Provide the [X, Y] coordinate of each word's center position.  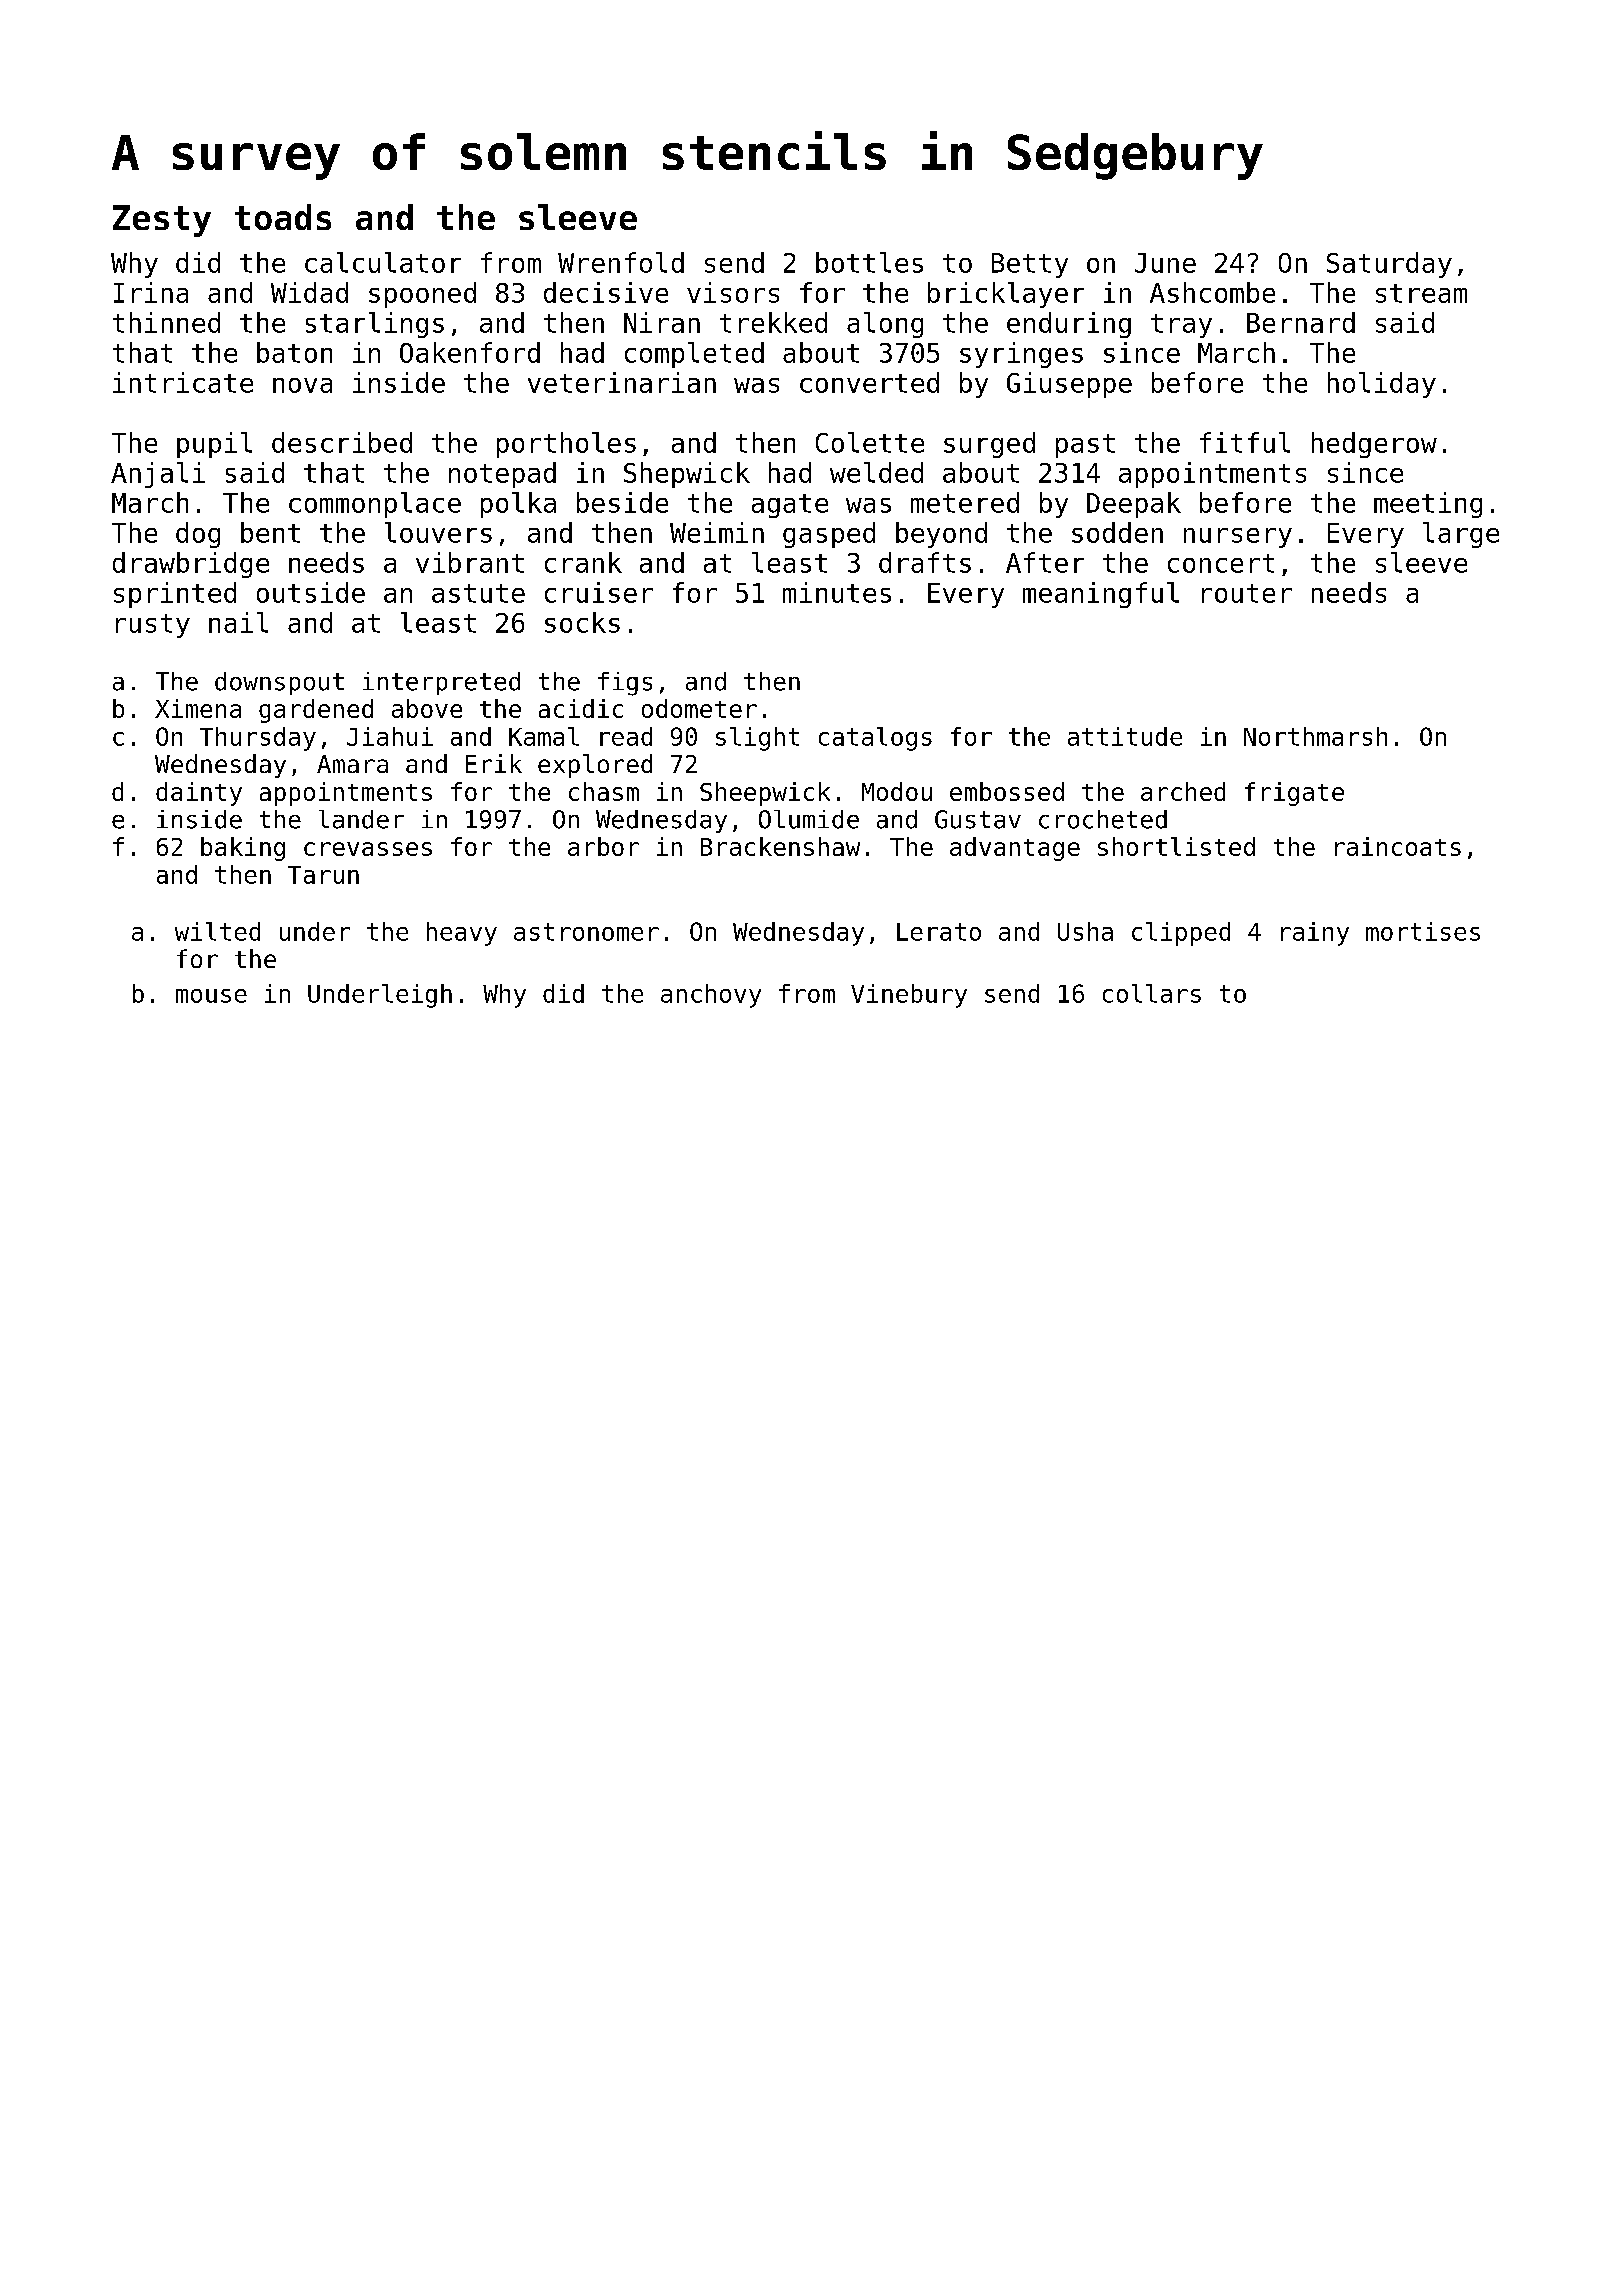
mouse [211, 996]
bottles [869, 262]
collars [1152, 993]
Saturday [1389, 265]
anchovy [711, 996]
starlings [375, 325]
